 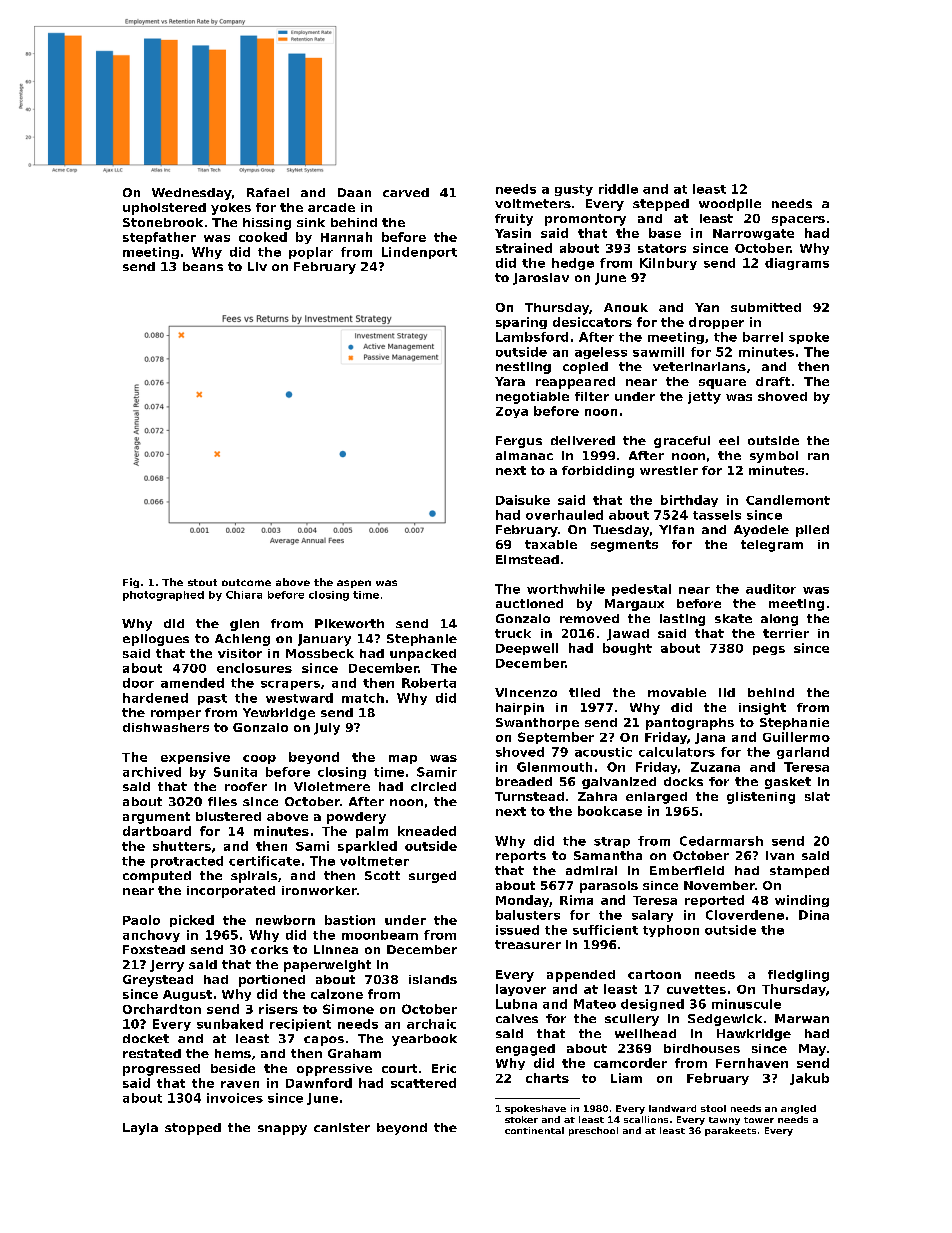 What do you see at coordinates (419, 253) in the image?
I see `Lindenport` at bounding box center [419, 253].
